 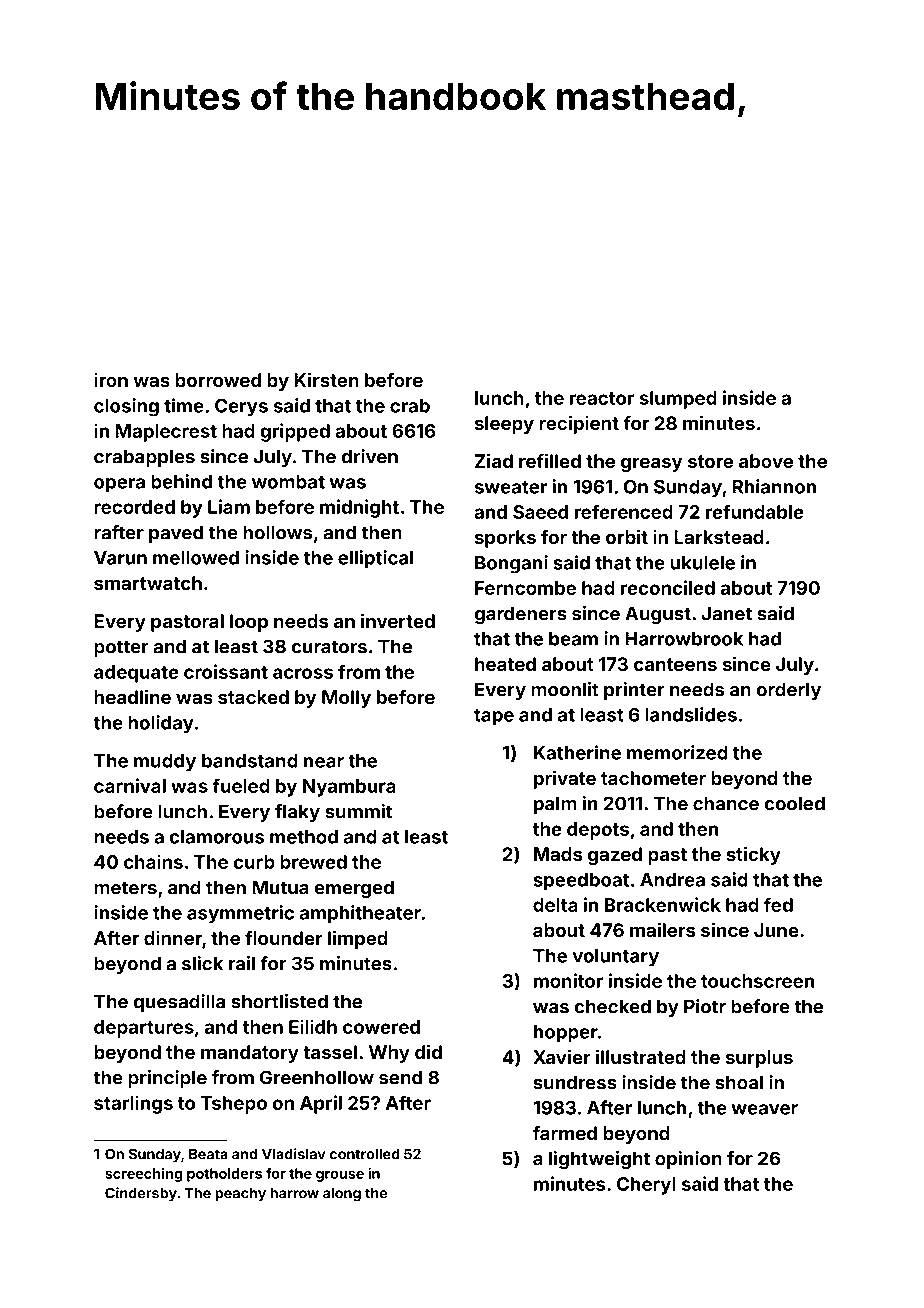 I want to click on headline, so click(x=132, y=696).
